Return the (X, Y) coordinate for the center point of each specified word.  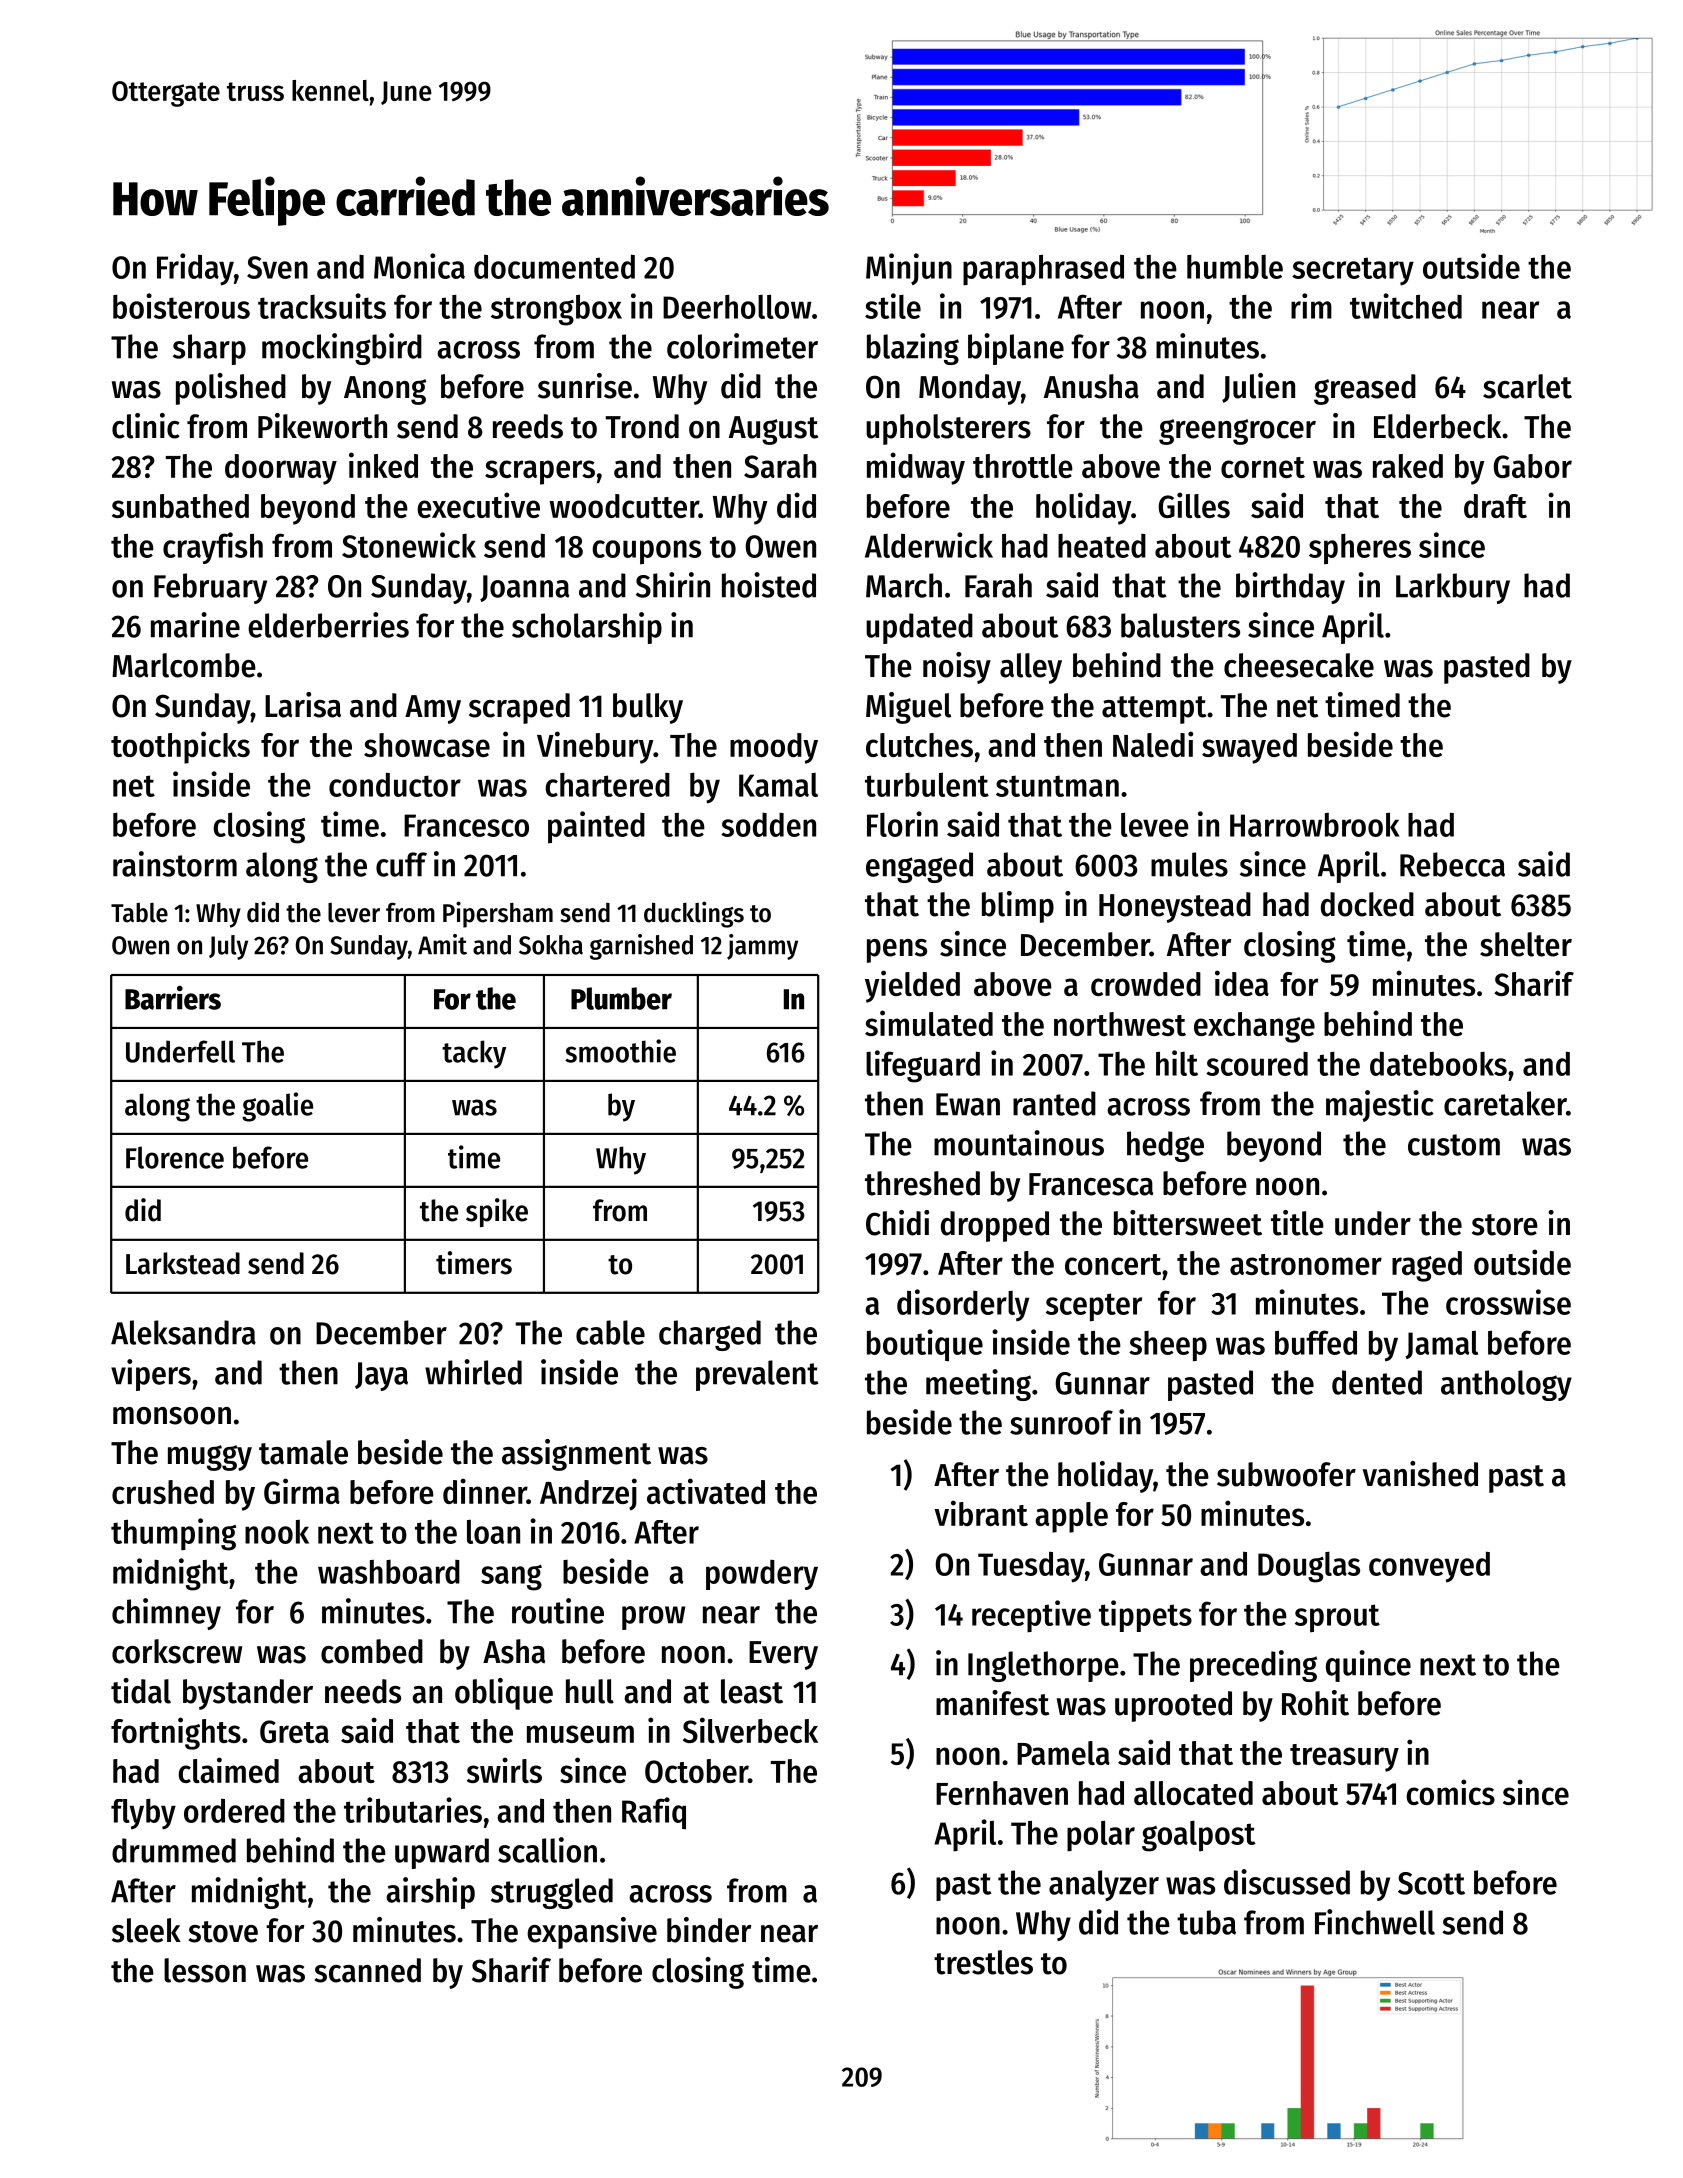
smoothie (620, 1051)
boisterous (181, 306)
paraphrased (1043, 270)
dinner (485, 1491)
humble (1235, 267)
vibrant (981, 1513)
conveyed (1429, 1567)
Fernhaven (1002, 1793)
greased (1365, 389)
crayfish (213, 548)
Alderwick (929, 545)
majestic (1380, 1106)
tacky (474, 1054)
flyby (143, 1814)
